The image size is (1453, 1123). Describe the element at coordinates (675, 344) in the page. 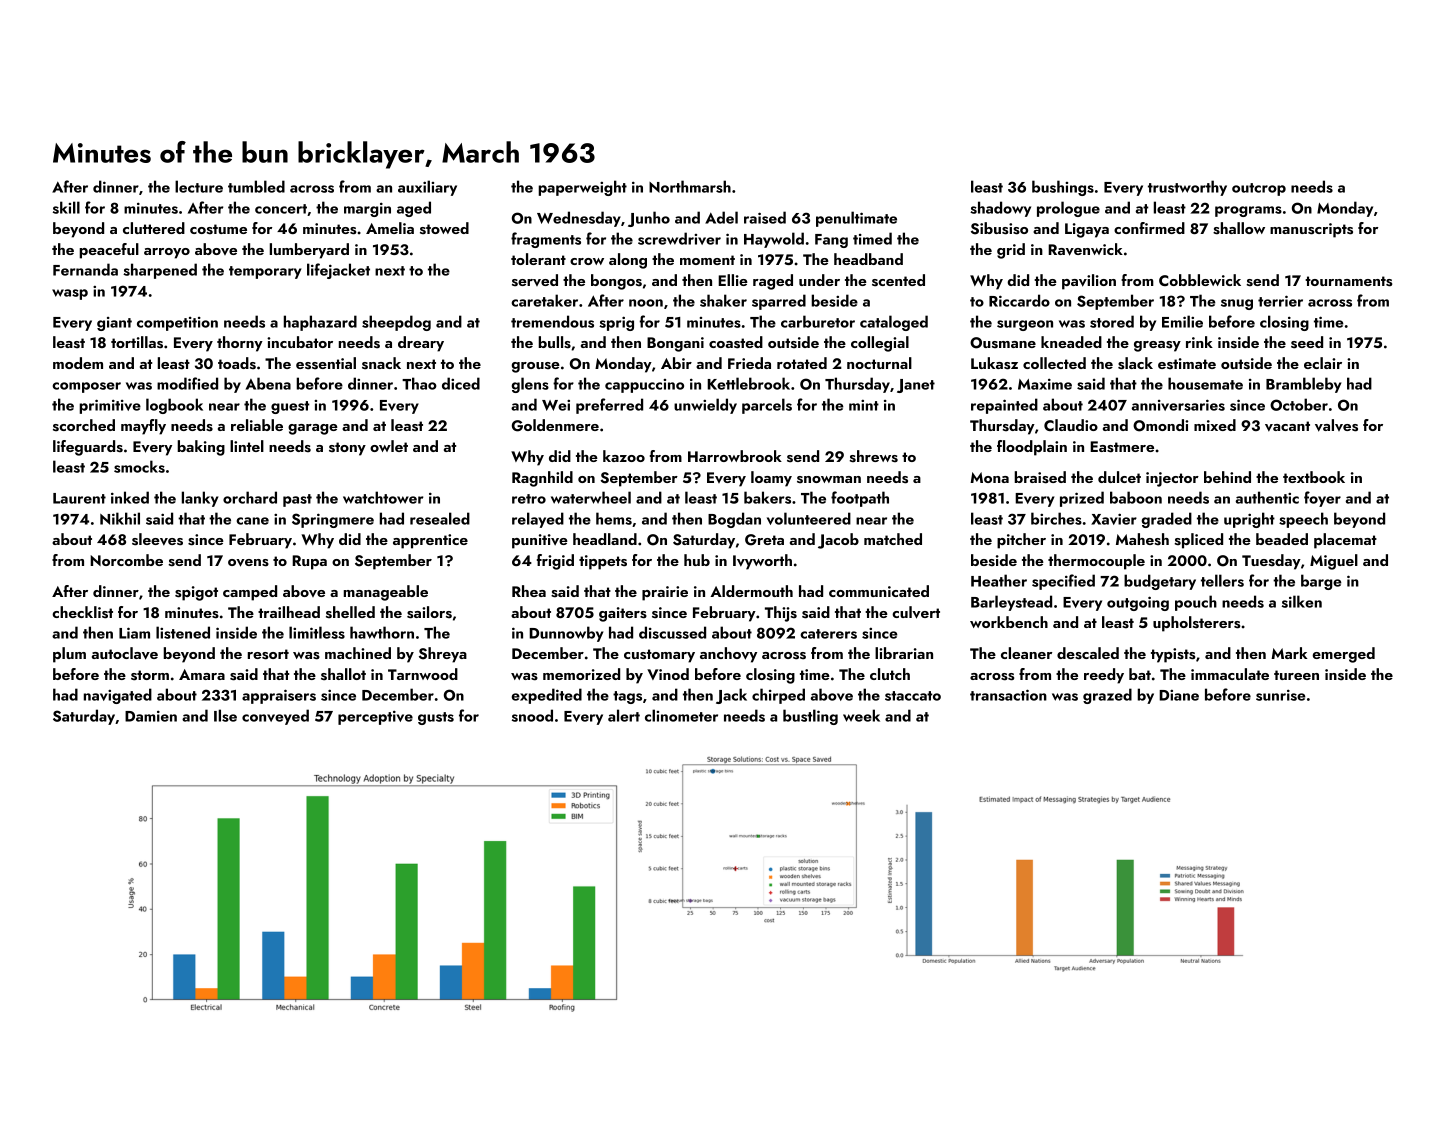

I see `Bongani` at that location.
